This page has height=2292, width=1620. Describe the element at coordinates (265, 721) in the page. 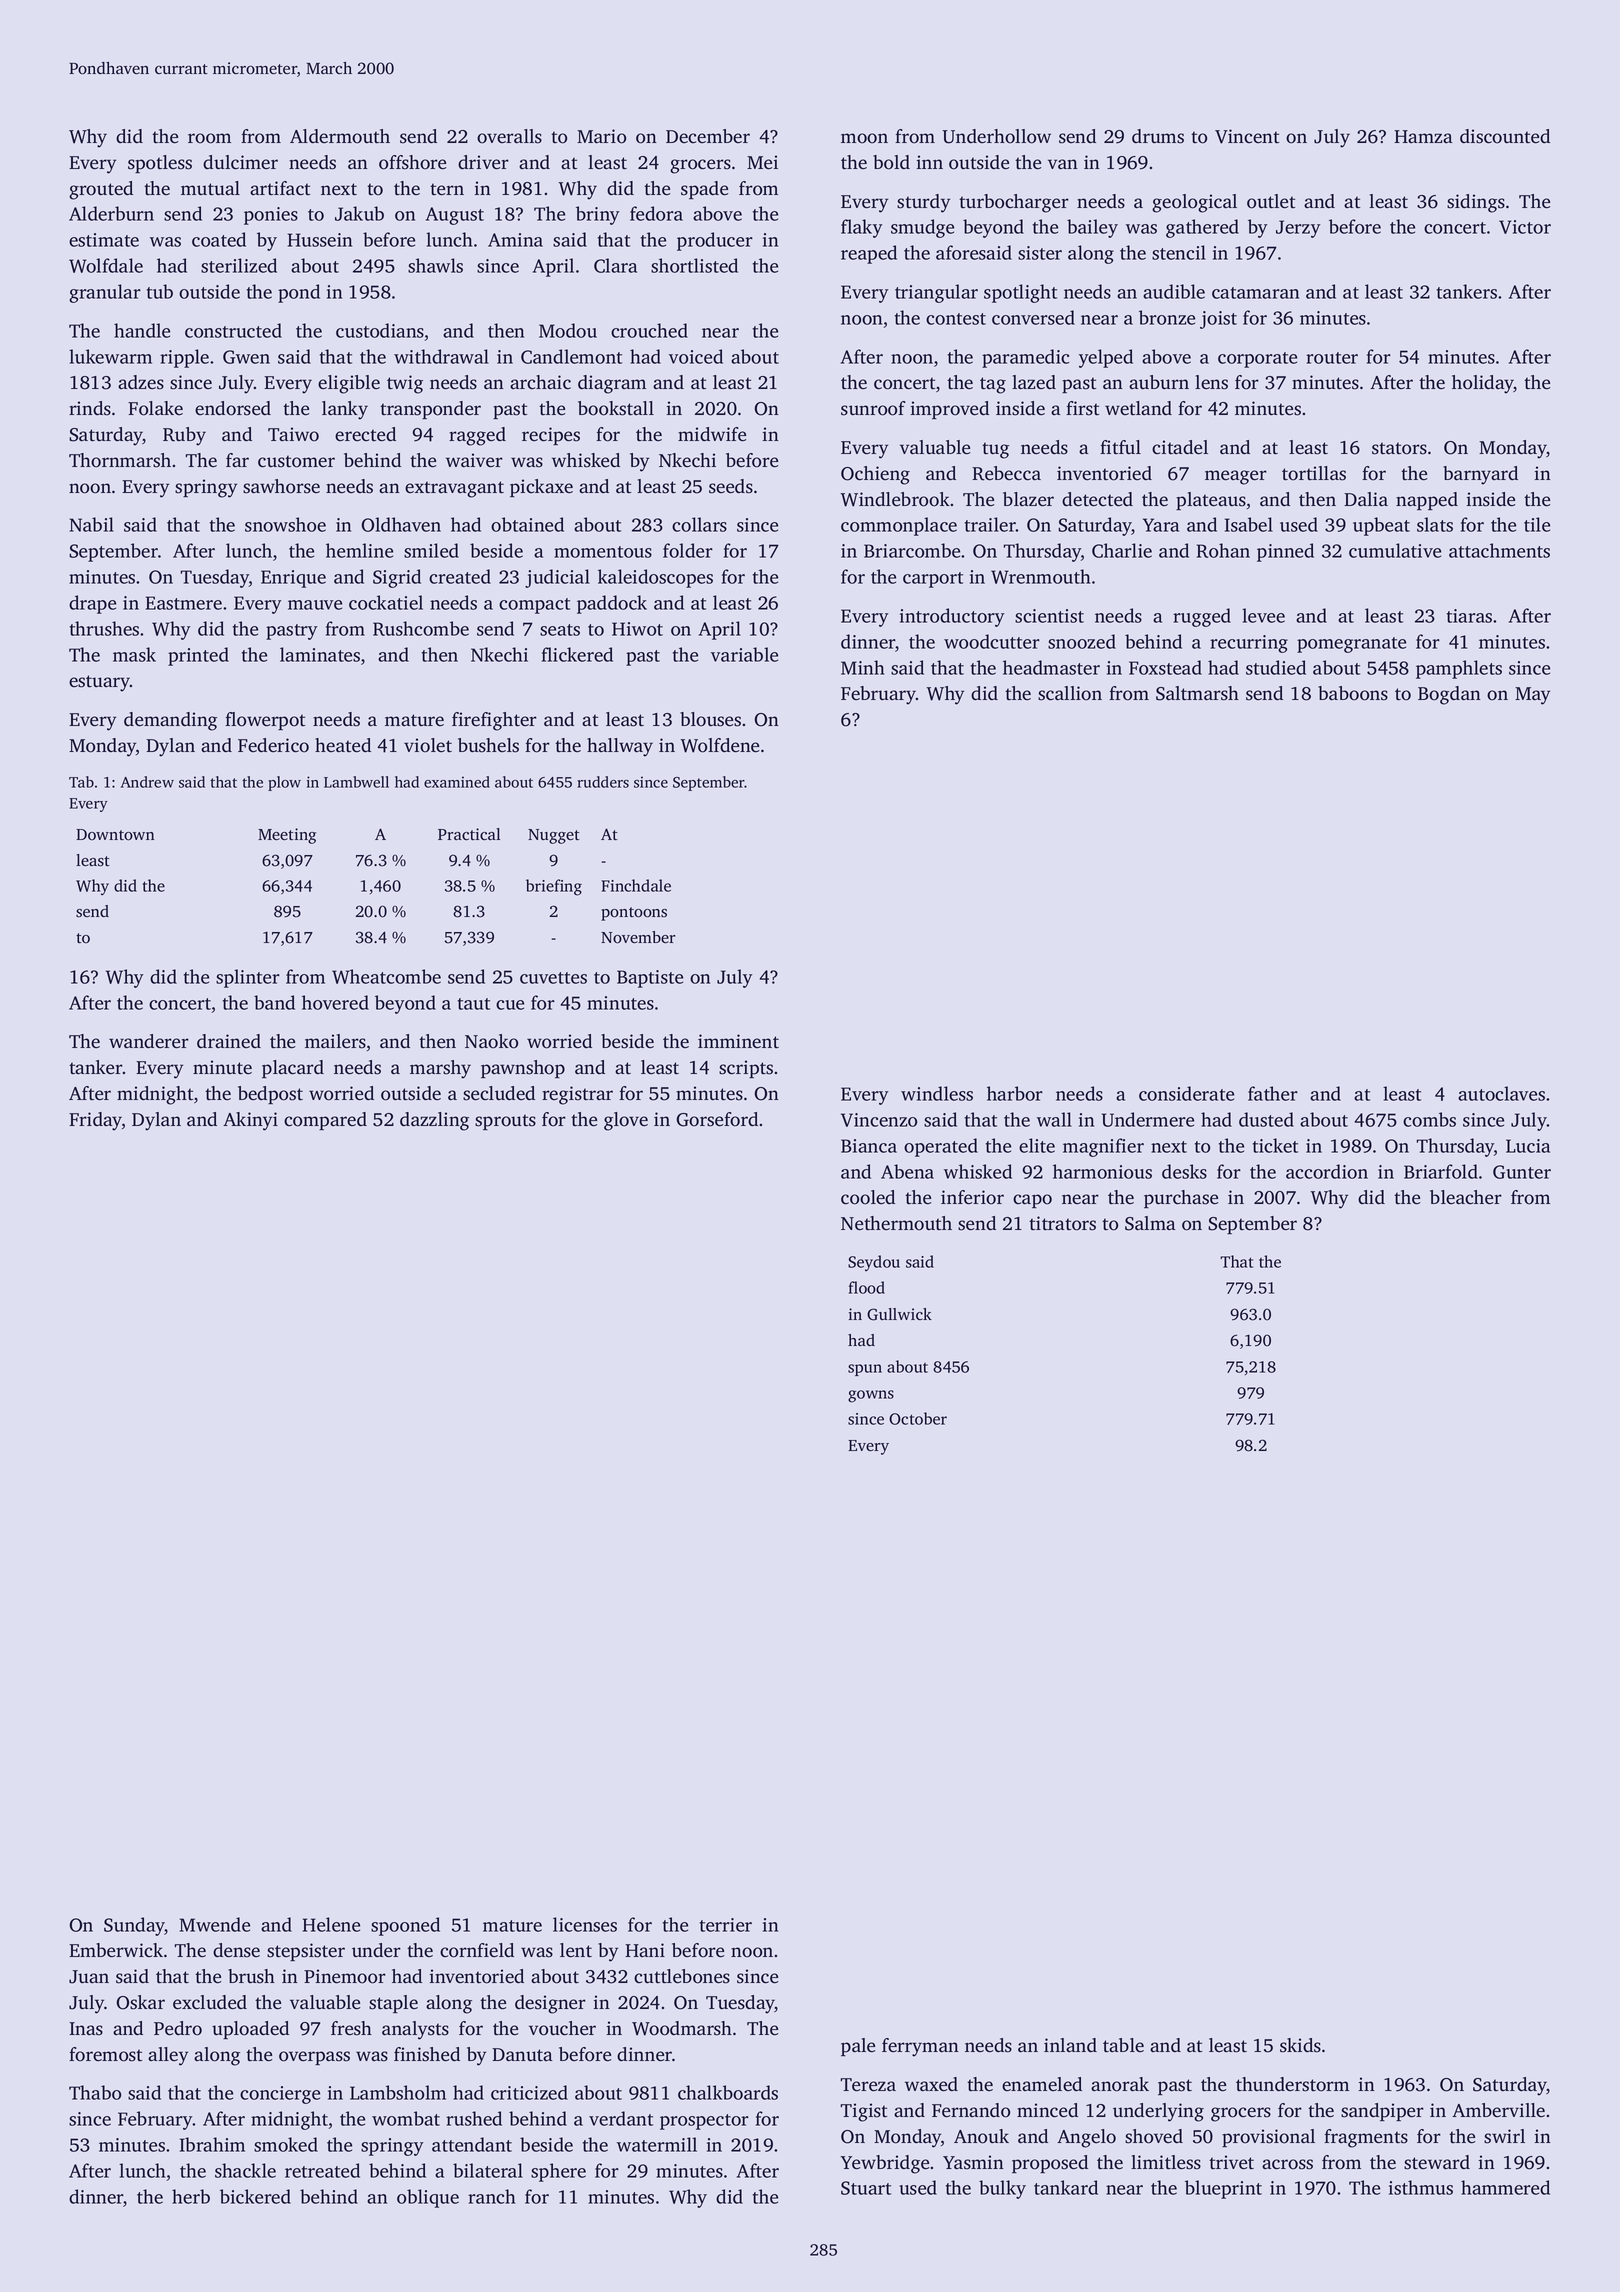

I see `flowerpot` at that location.
